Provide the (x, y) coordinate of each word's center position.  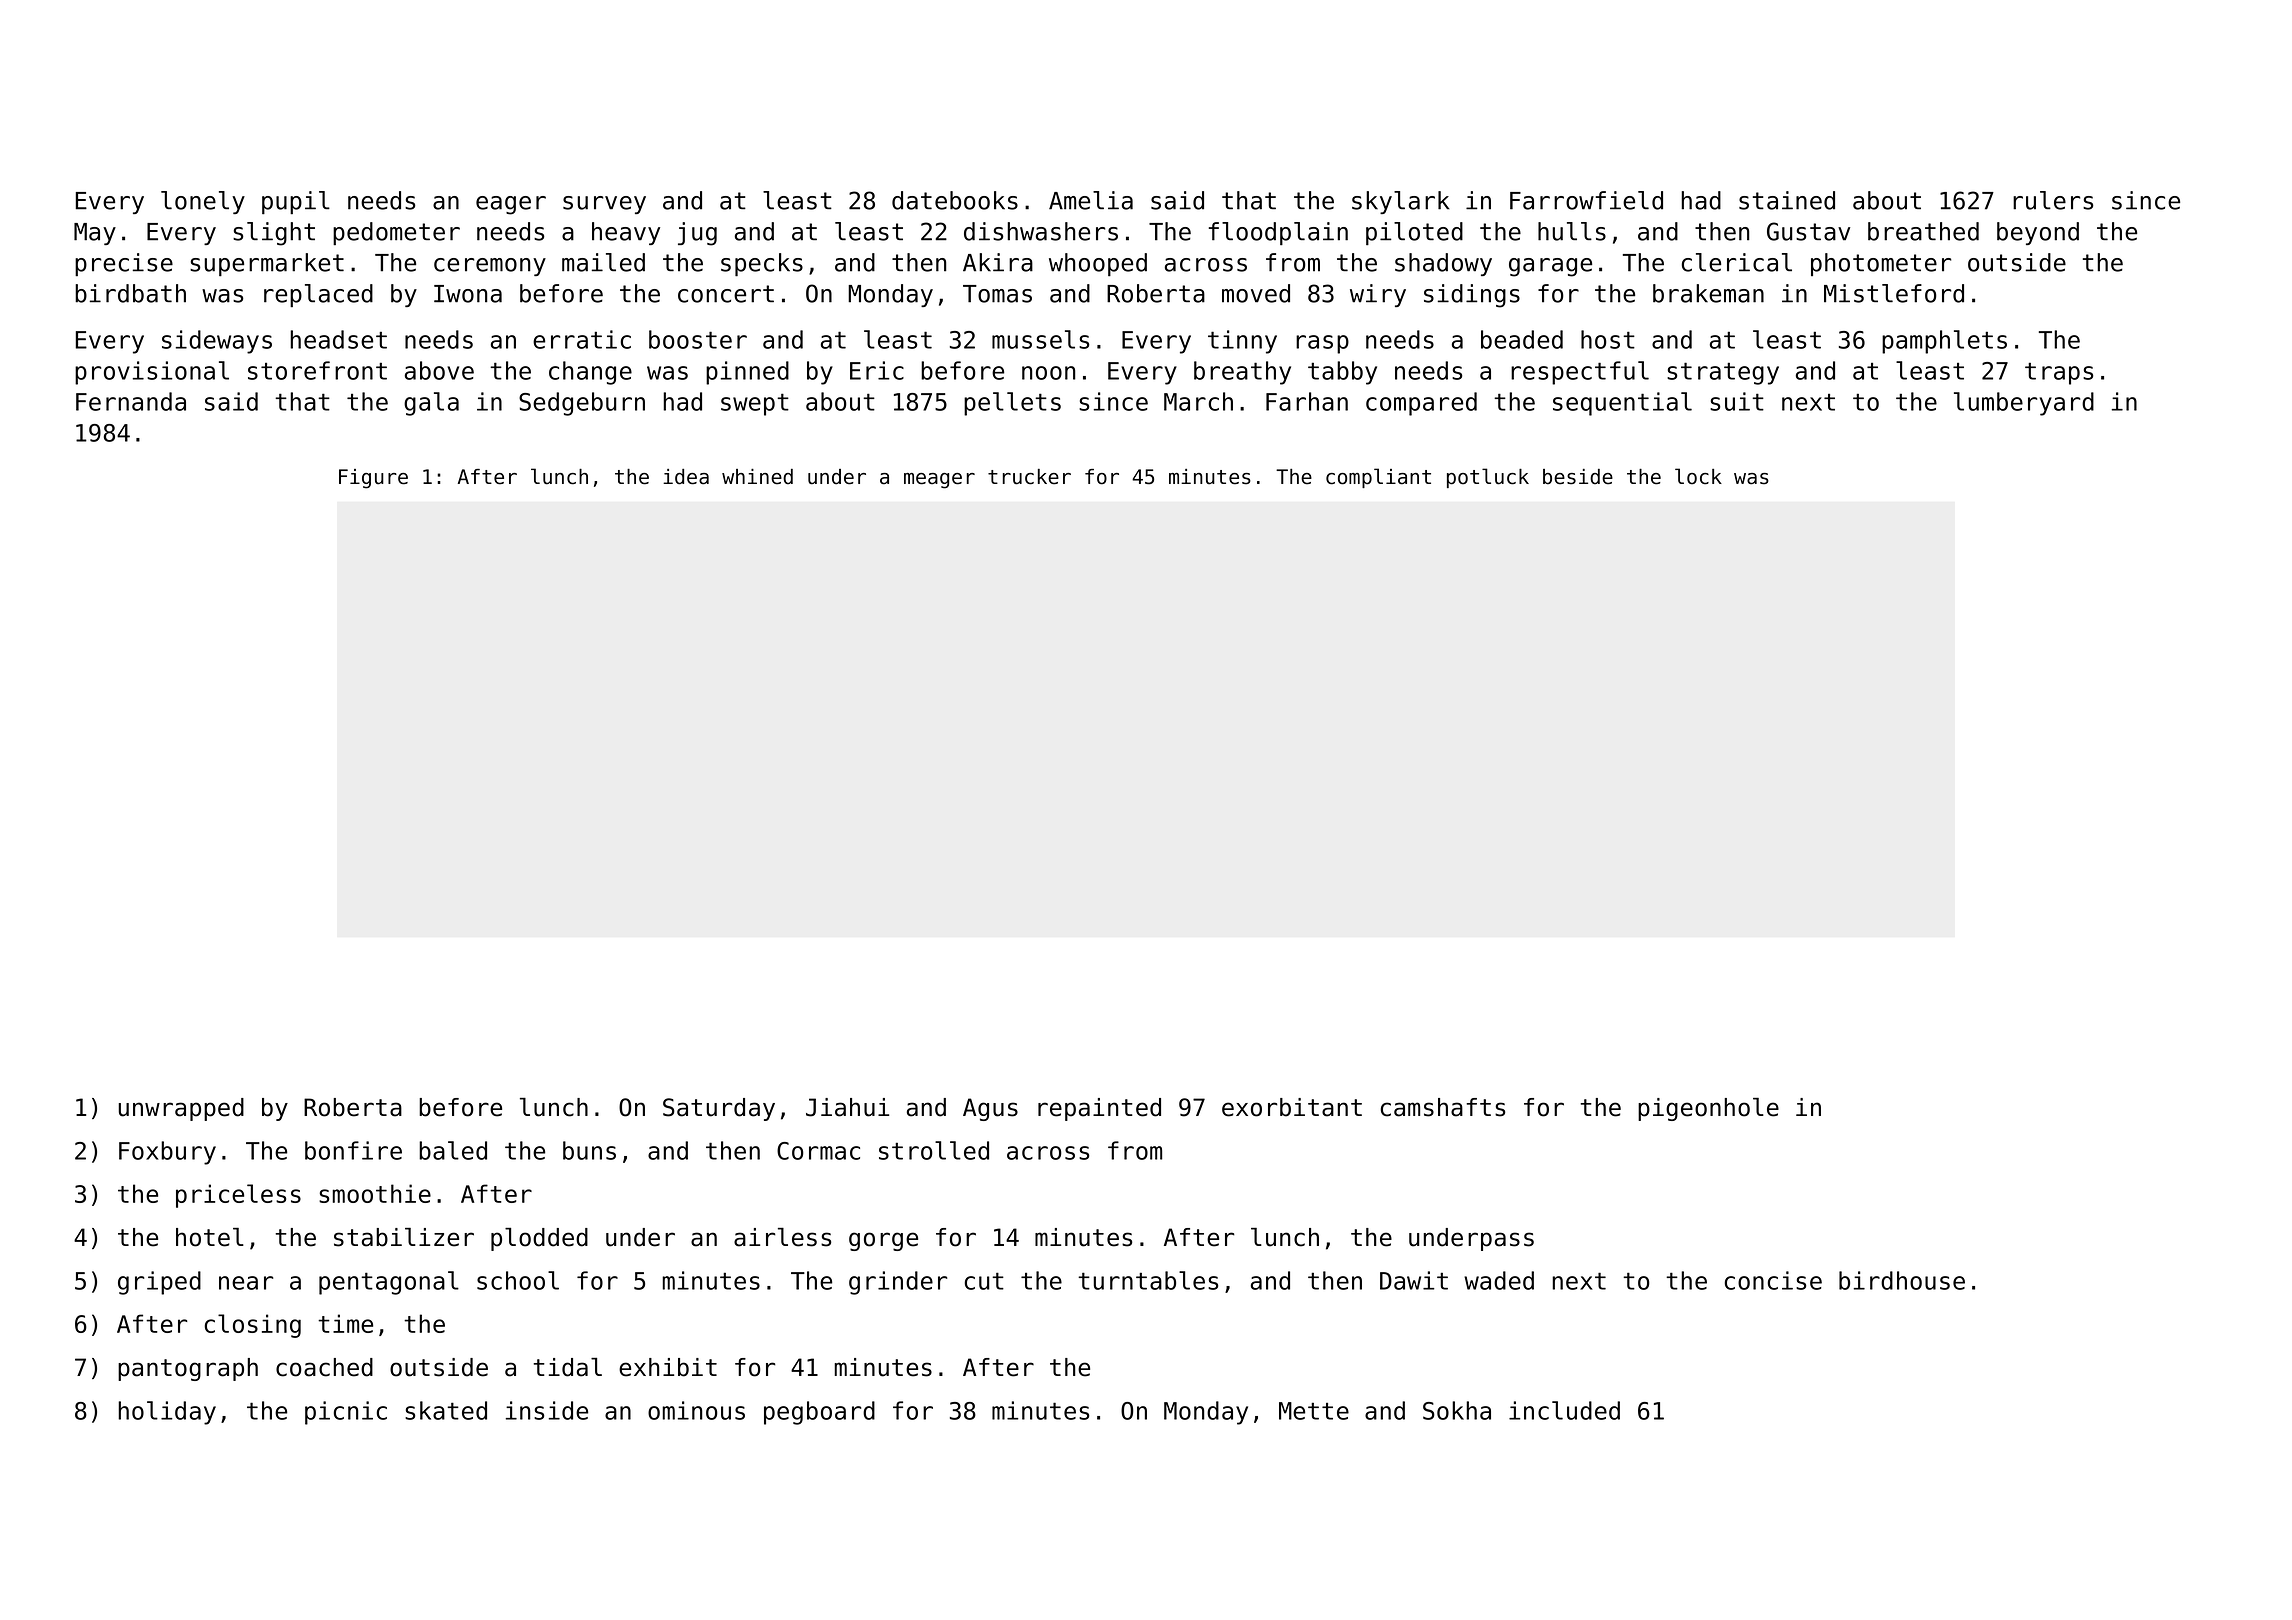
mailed (603, 262)
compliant (1378, 478)
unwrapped (181, 1109)
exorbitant (1292, 1107)
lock (1698, 476)
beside (1578, 477)
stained (1787, 200)
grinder (898, 1283)
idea (686, 477)
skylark (1401, 202)
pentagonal (389, 1283)
